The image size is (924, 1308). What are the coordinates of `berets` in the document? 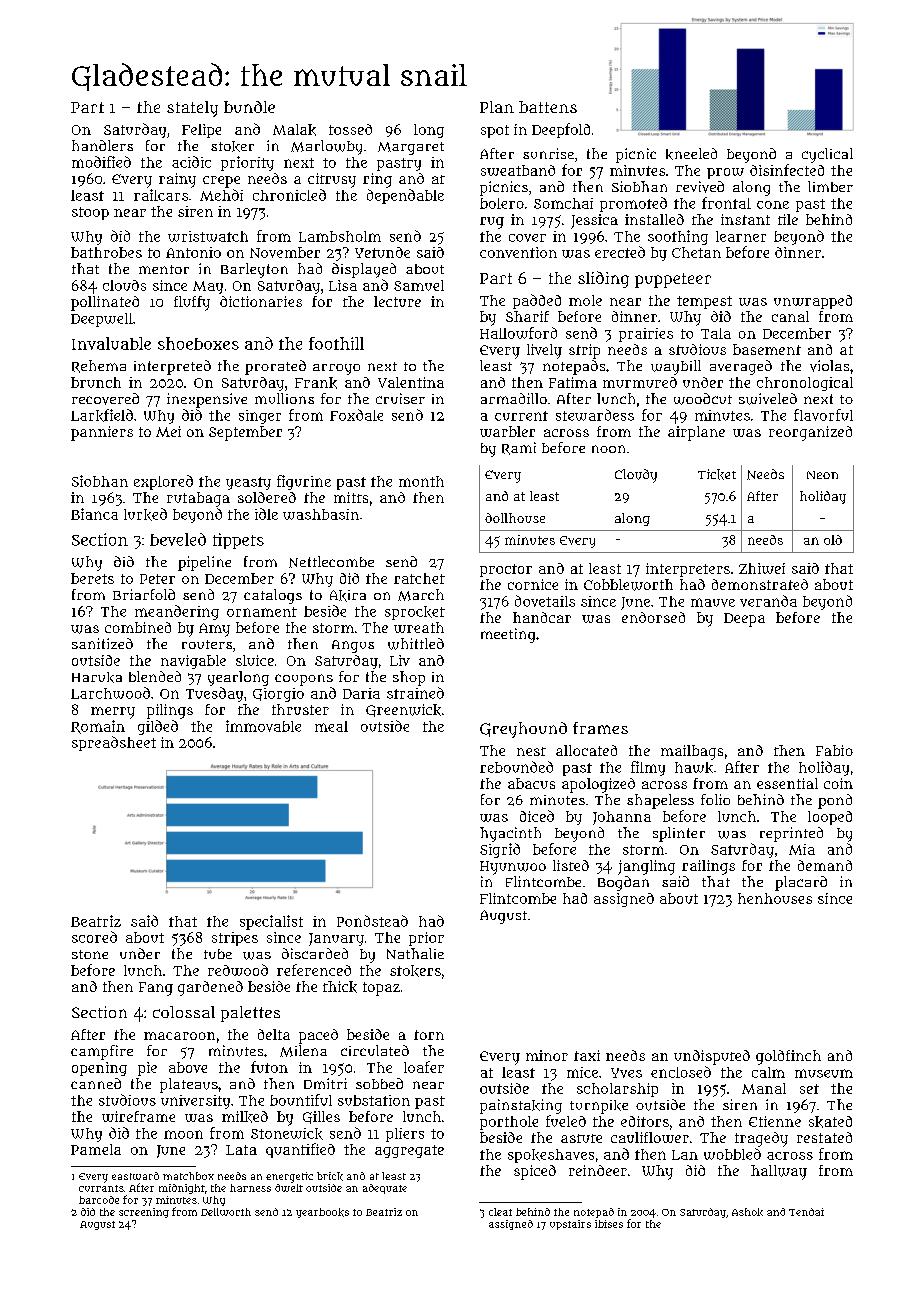 It's located at (92, 578).
